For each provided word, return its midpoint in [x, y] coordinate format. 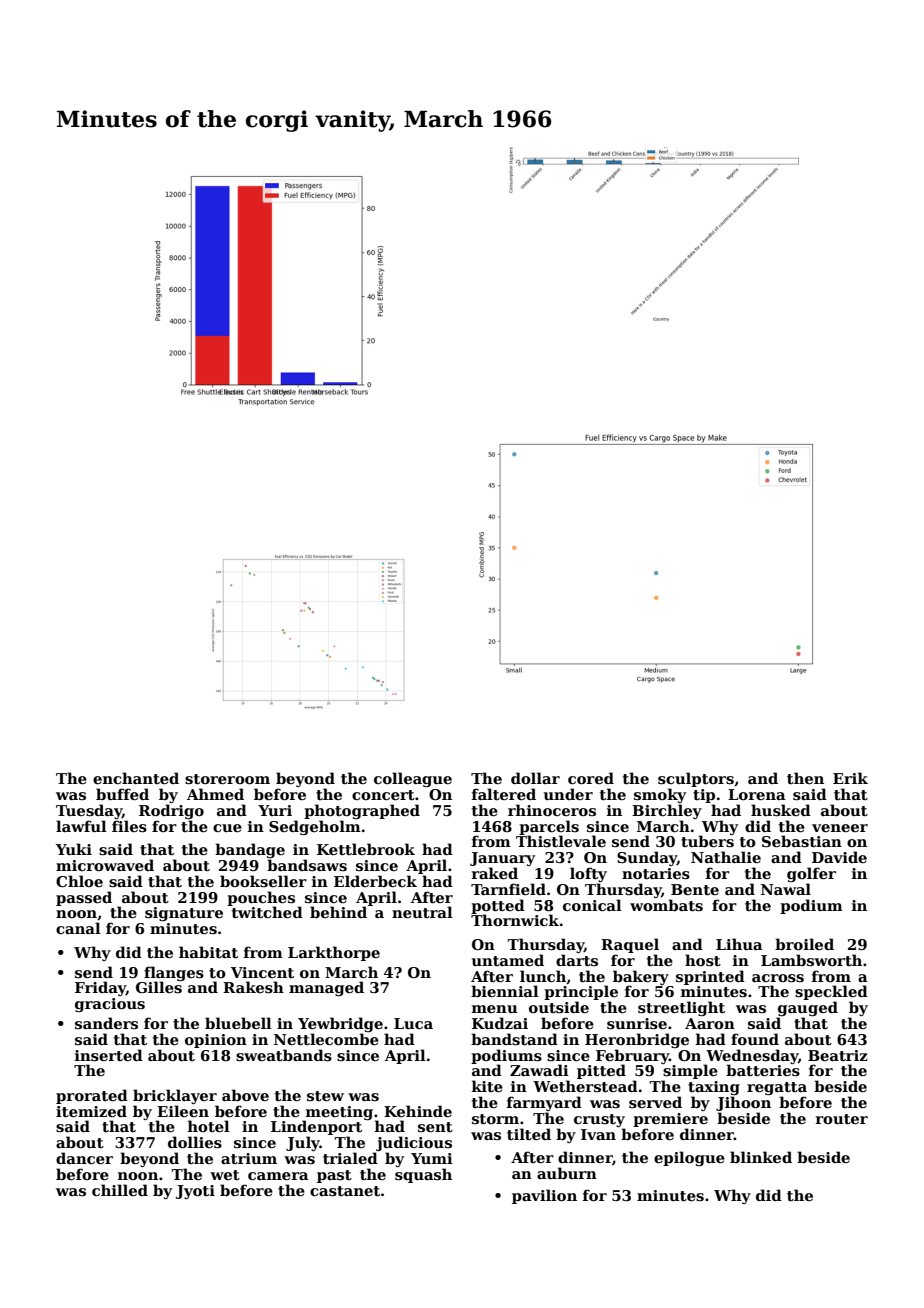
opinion [216, 1041]
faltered [504, 794]
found [755, 1039]
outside [559, 1007]
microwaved [105, 865]
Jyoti [195, 1192]
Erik [850, 778]
